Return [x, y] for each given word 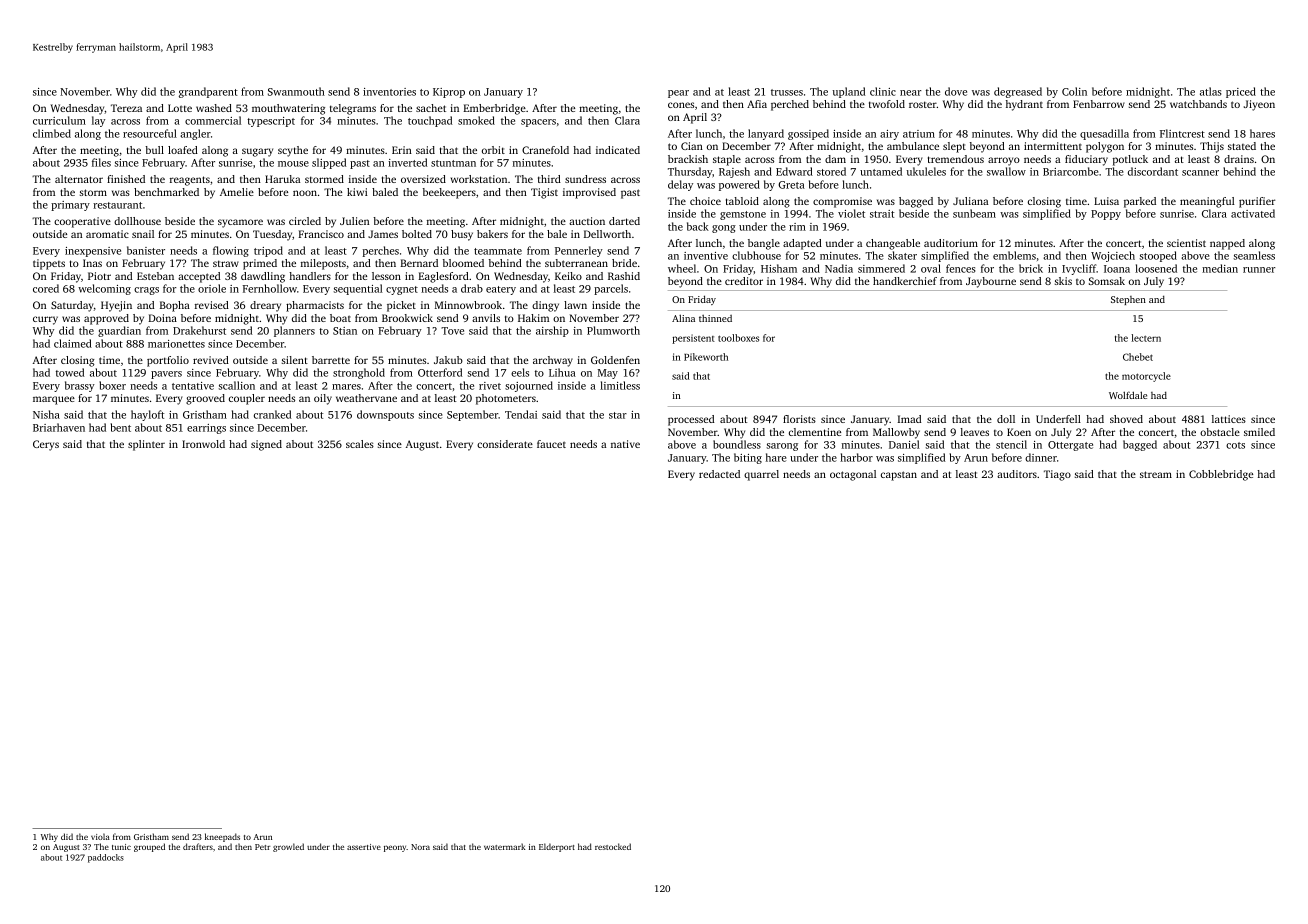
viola [100, 836]
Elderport [557, 847]
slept [954, 147]
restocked [613, 846]
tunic [121, 847]
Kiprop [449, 93]
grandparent [208, 92]
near [910, 93]
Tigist [544, 193]
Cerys [46, 445]
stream [1156, 474]
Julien [354, 221]
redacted [719, 474]
